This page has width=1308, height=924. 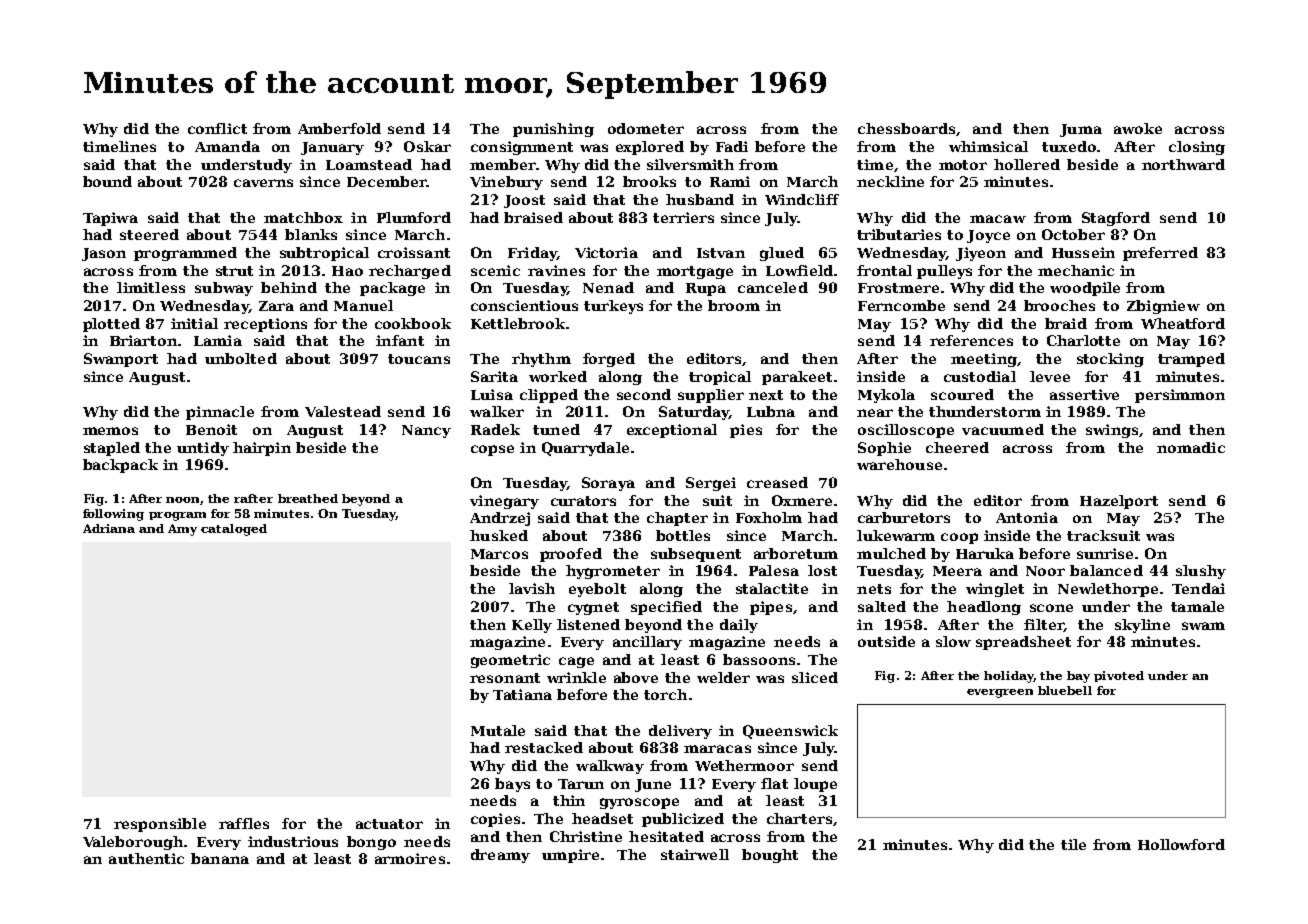 What do you see at coordinates (410, 858) in the page?
I see `armoires` at bounding box center [410, 858].
